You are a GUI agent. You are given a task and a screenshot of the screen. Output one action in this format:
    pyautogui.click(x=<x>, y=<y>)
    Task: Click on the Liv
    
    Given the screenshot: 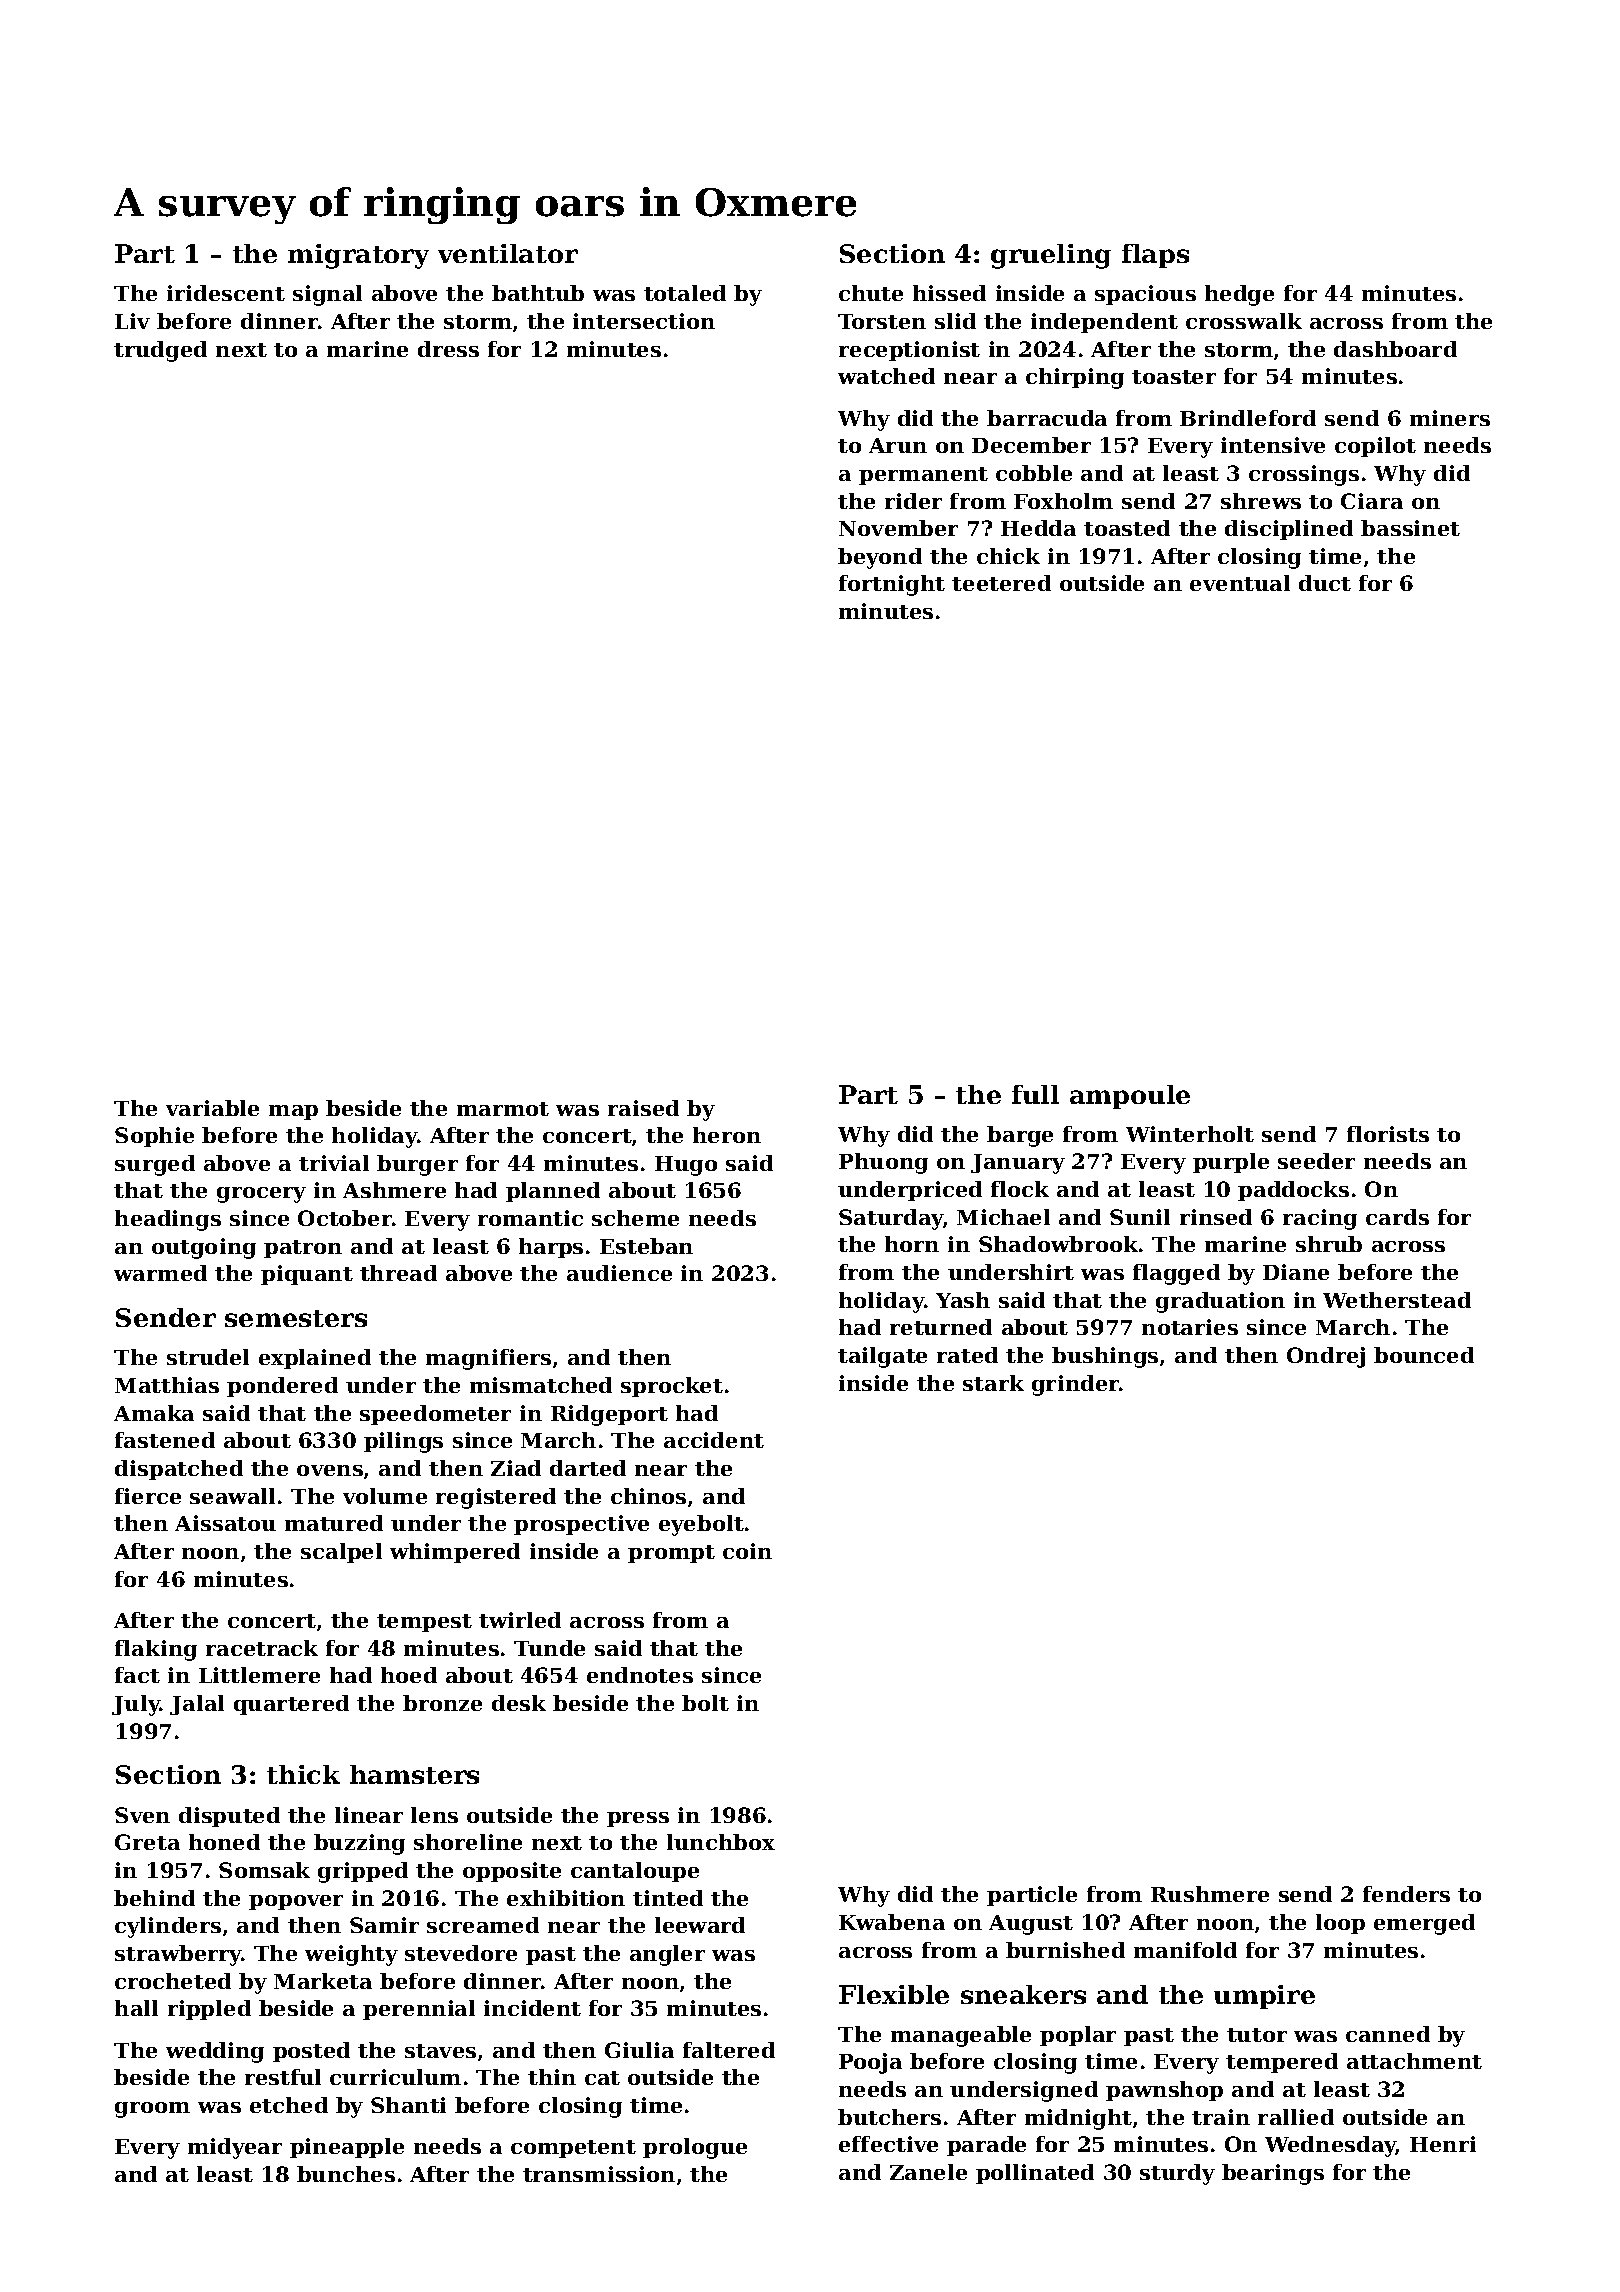 What is the action you would take?
    pyautogui.click(x=132, y=321)
